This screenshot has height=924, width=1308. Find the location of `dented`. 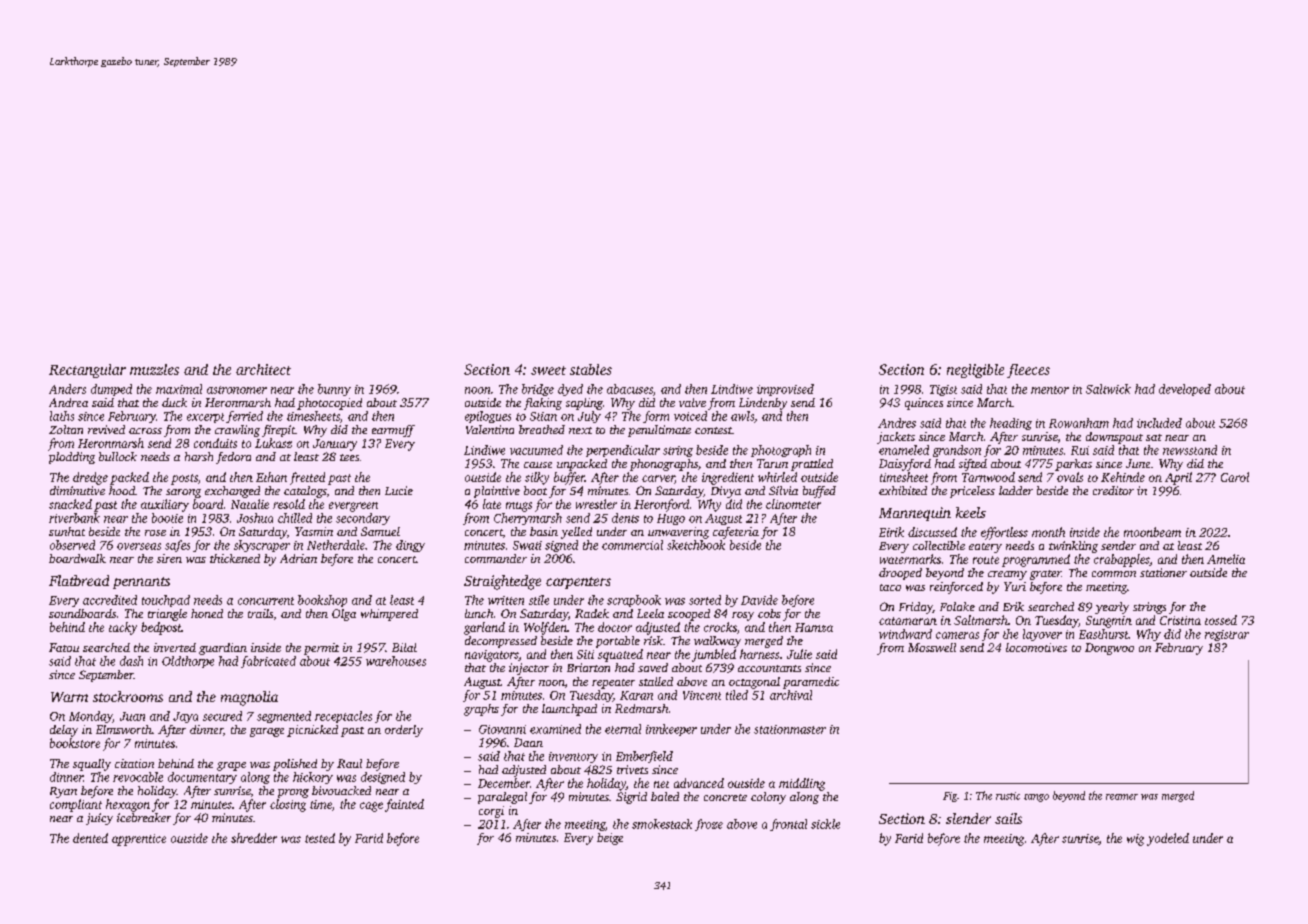

dented is located at coordinates (90, 838).
